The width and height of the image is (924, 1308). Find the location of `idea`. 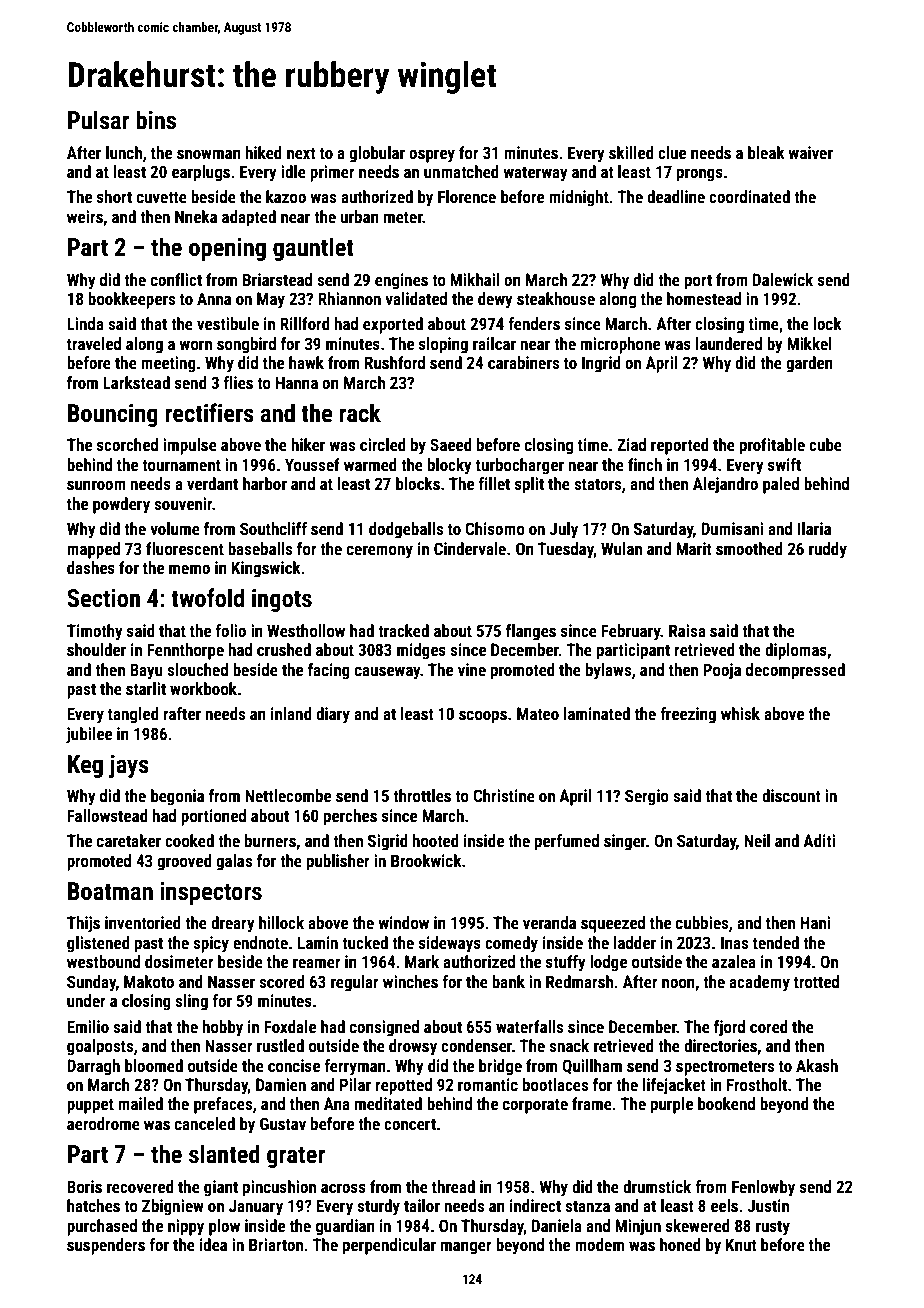

idea is located at coordinates (213, 1244).
